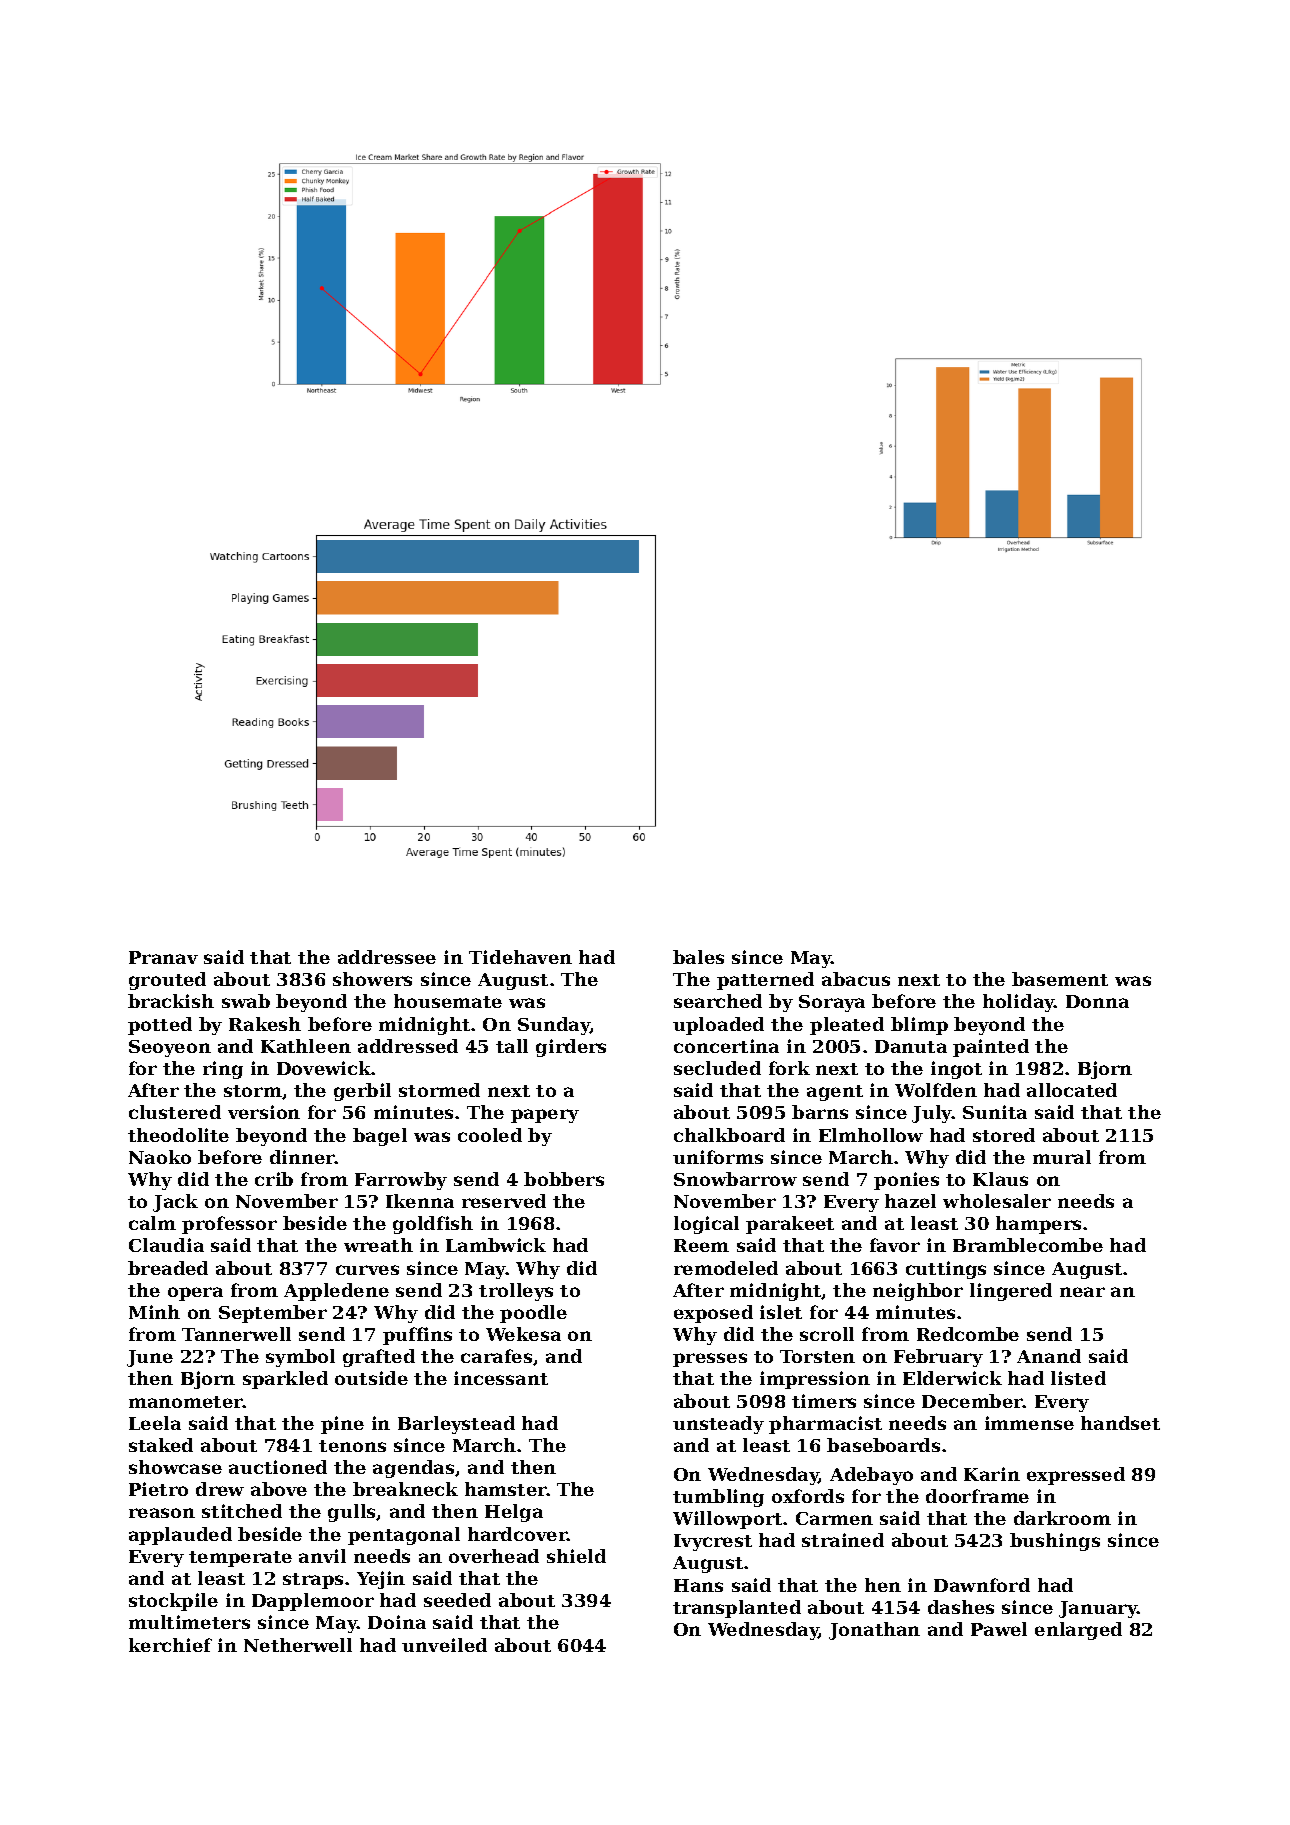 This document has width=1290, height=1825. What do you see at coordinates (997, 1201) in the document?
I see `wholesaler` at bounding box center [997, 1201].
